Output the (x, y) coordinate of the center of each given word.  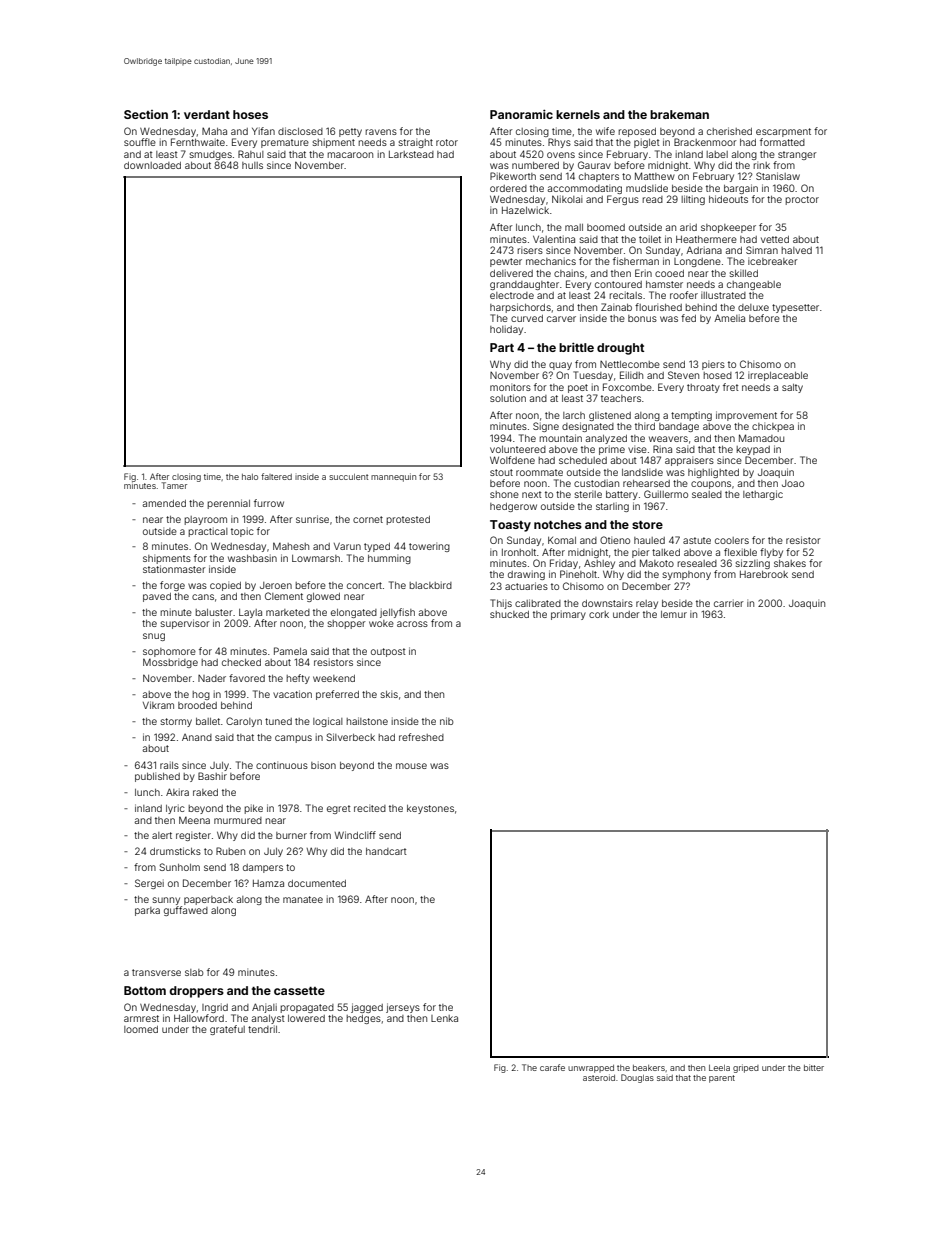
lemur (674, 614)
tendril (262, 1029)
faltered (276, 476)
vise (637, 450)
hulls (252, 165)
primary (568, 615)
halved (796, 250)
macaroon (350, 155)
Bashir (212, 776)
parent (722, 1079)
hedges (363, 1019)
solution (508, 398)
